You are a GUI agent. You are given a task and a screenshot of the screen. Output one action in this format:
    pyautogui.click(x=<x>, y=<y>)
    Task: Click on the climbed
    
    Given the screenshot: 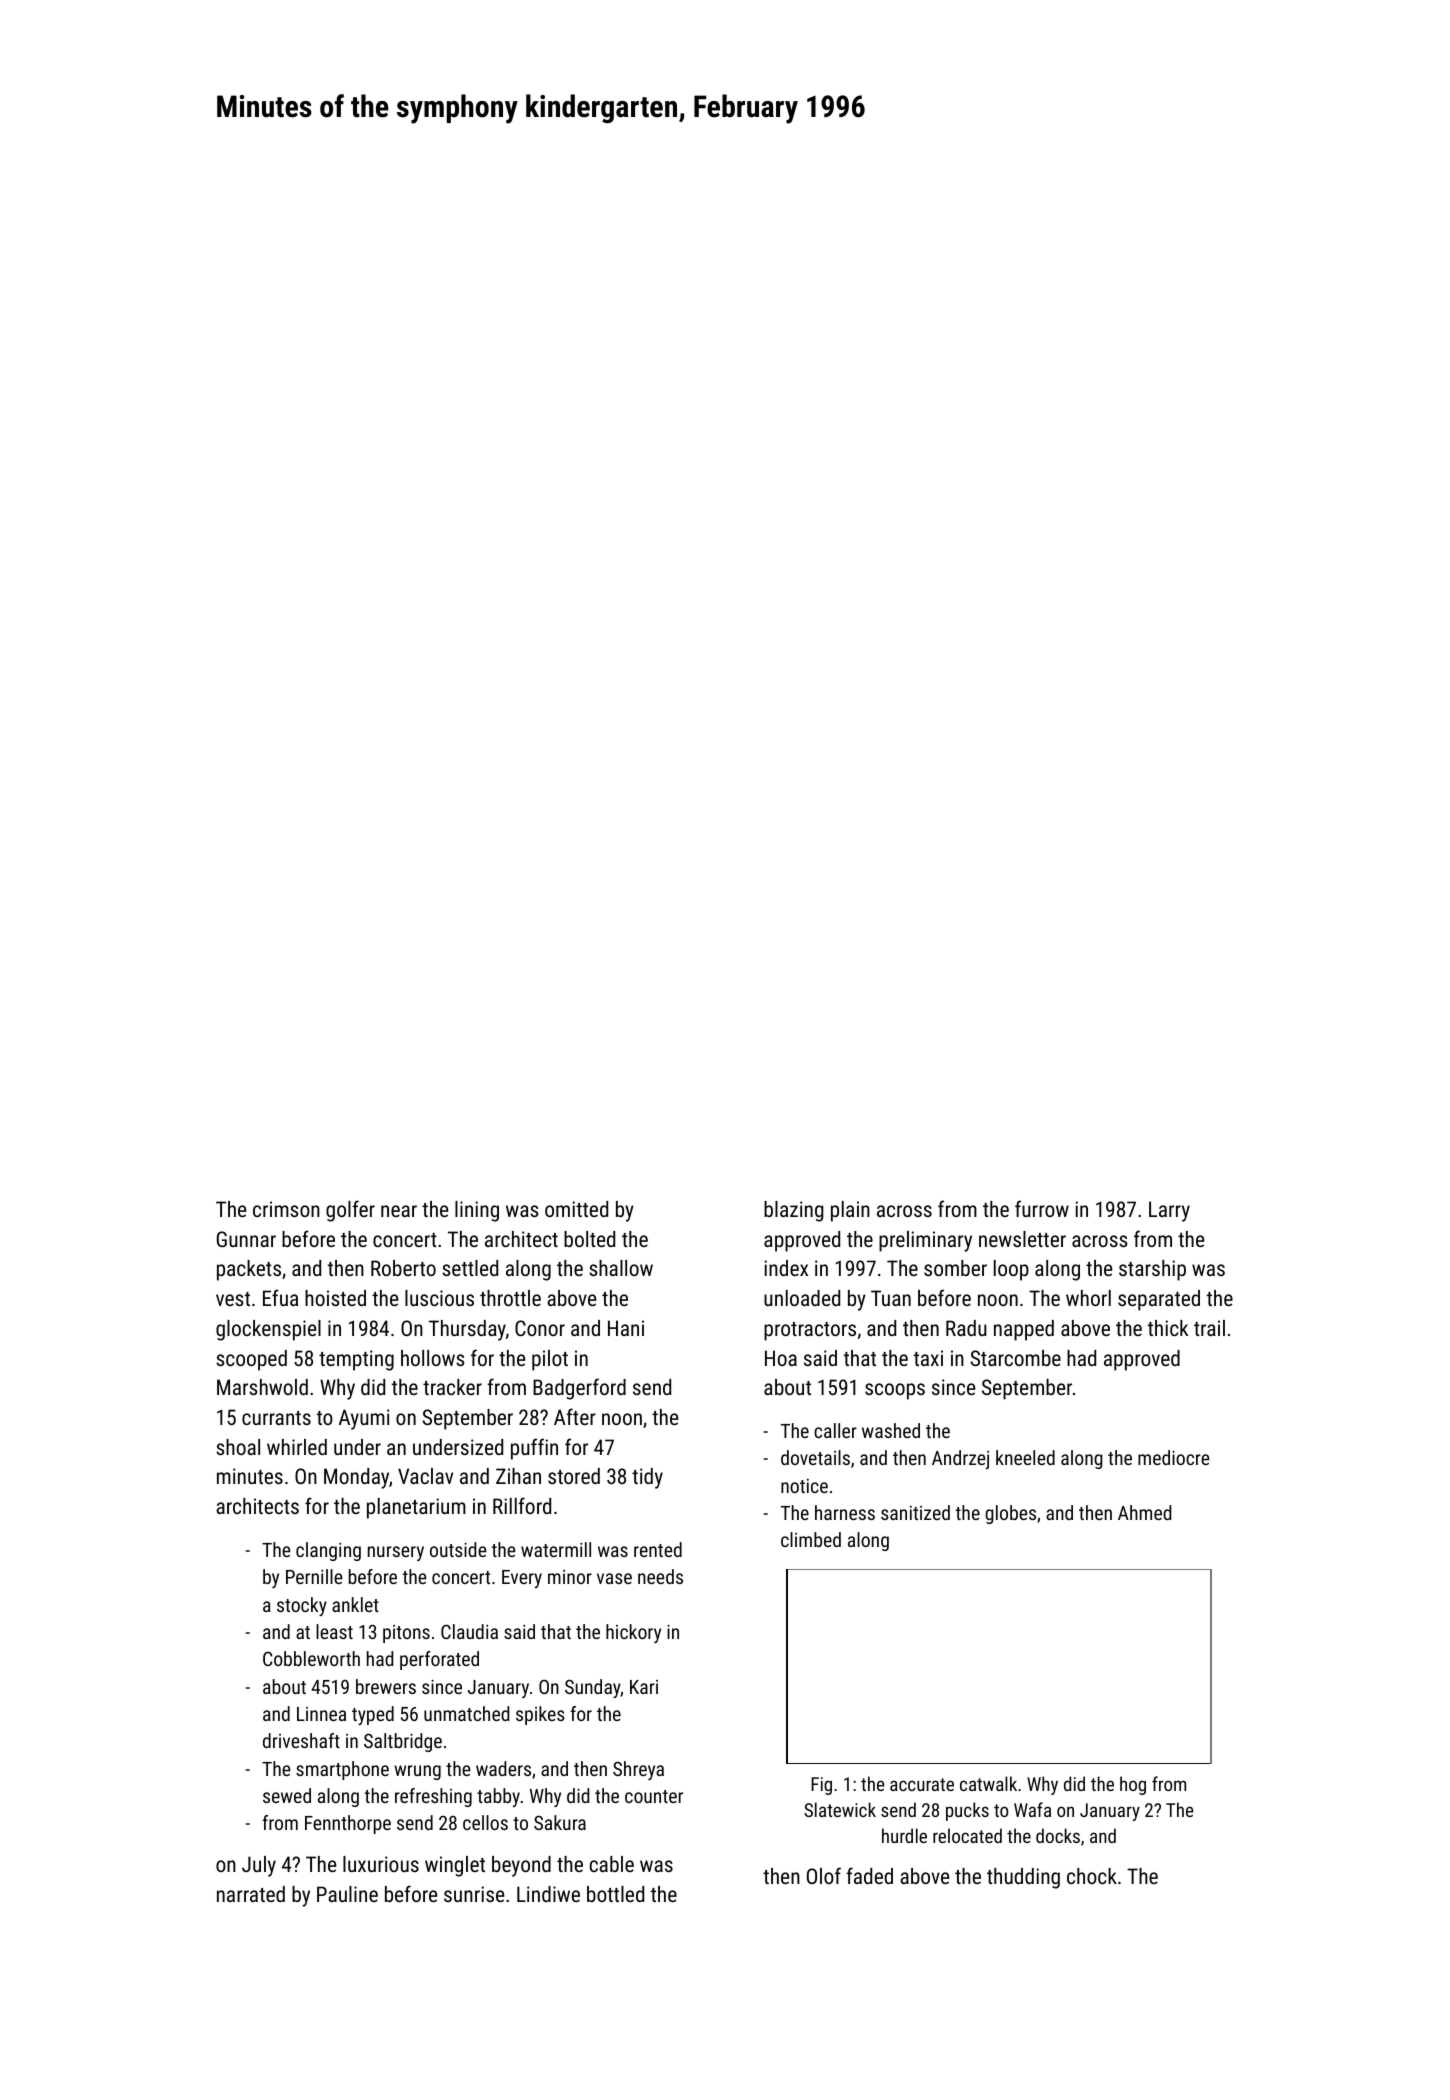 What is the action you would take?
    pyautogui.click(x=811, y=1539)
